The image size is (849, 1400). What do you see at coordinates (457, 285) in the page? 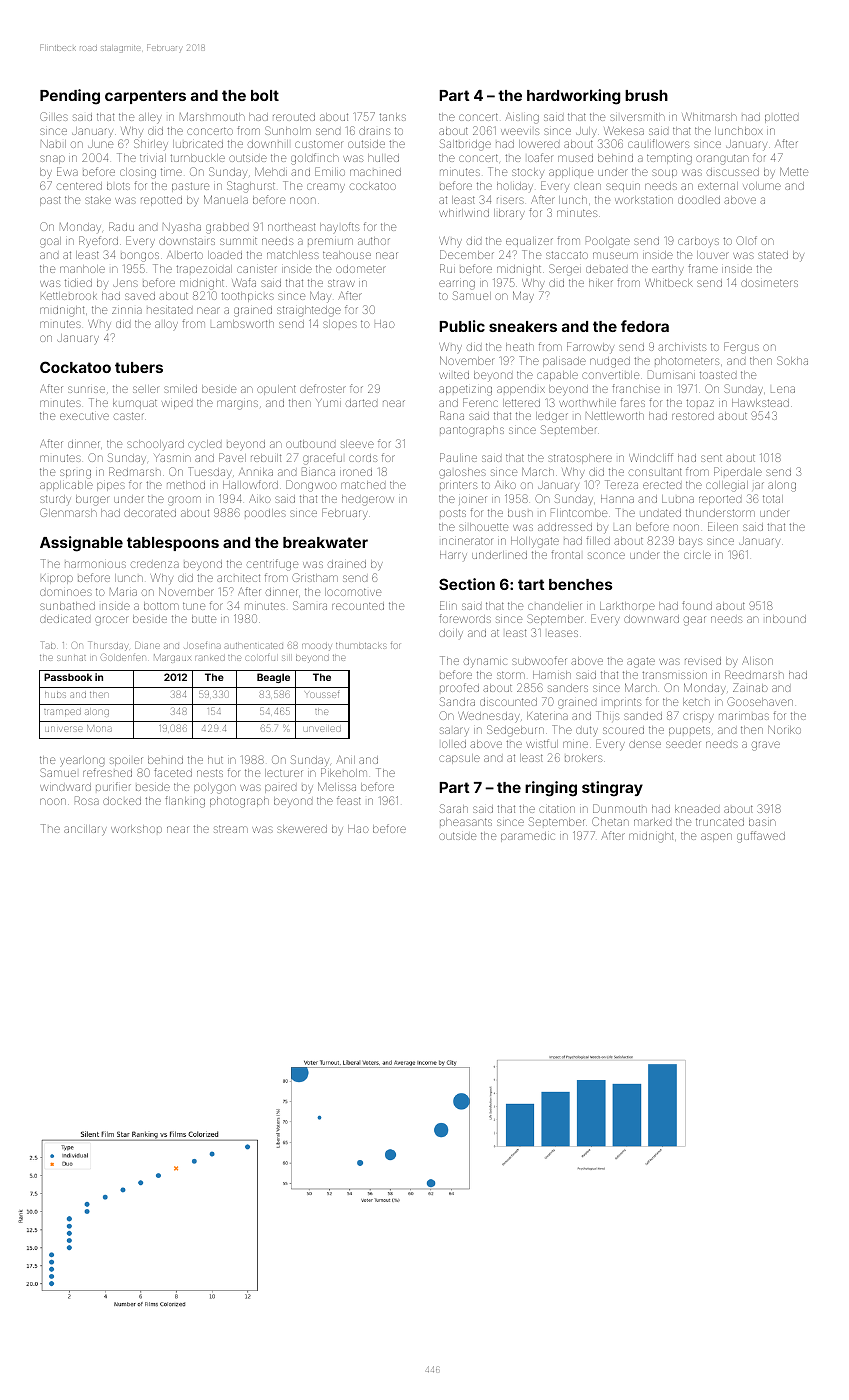
I see `earring` at bounding box center [457, 285].
